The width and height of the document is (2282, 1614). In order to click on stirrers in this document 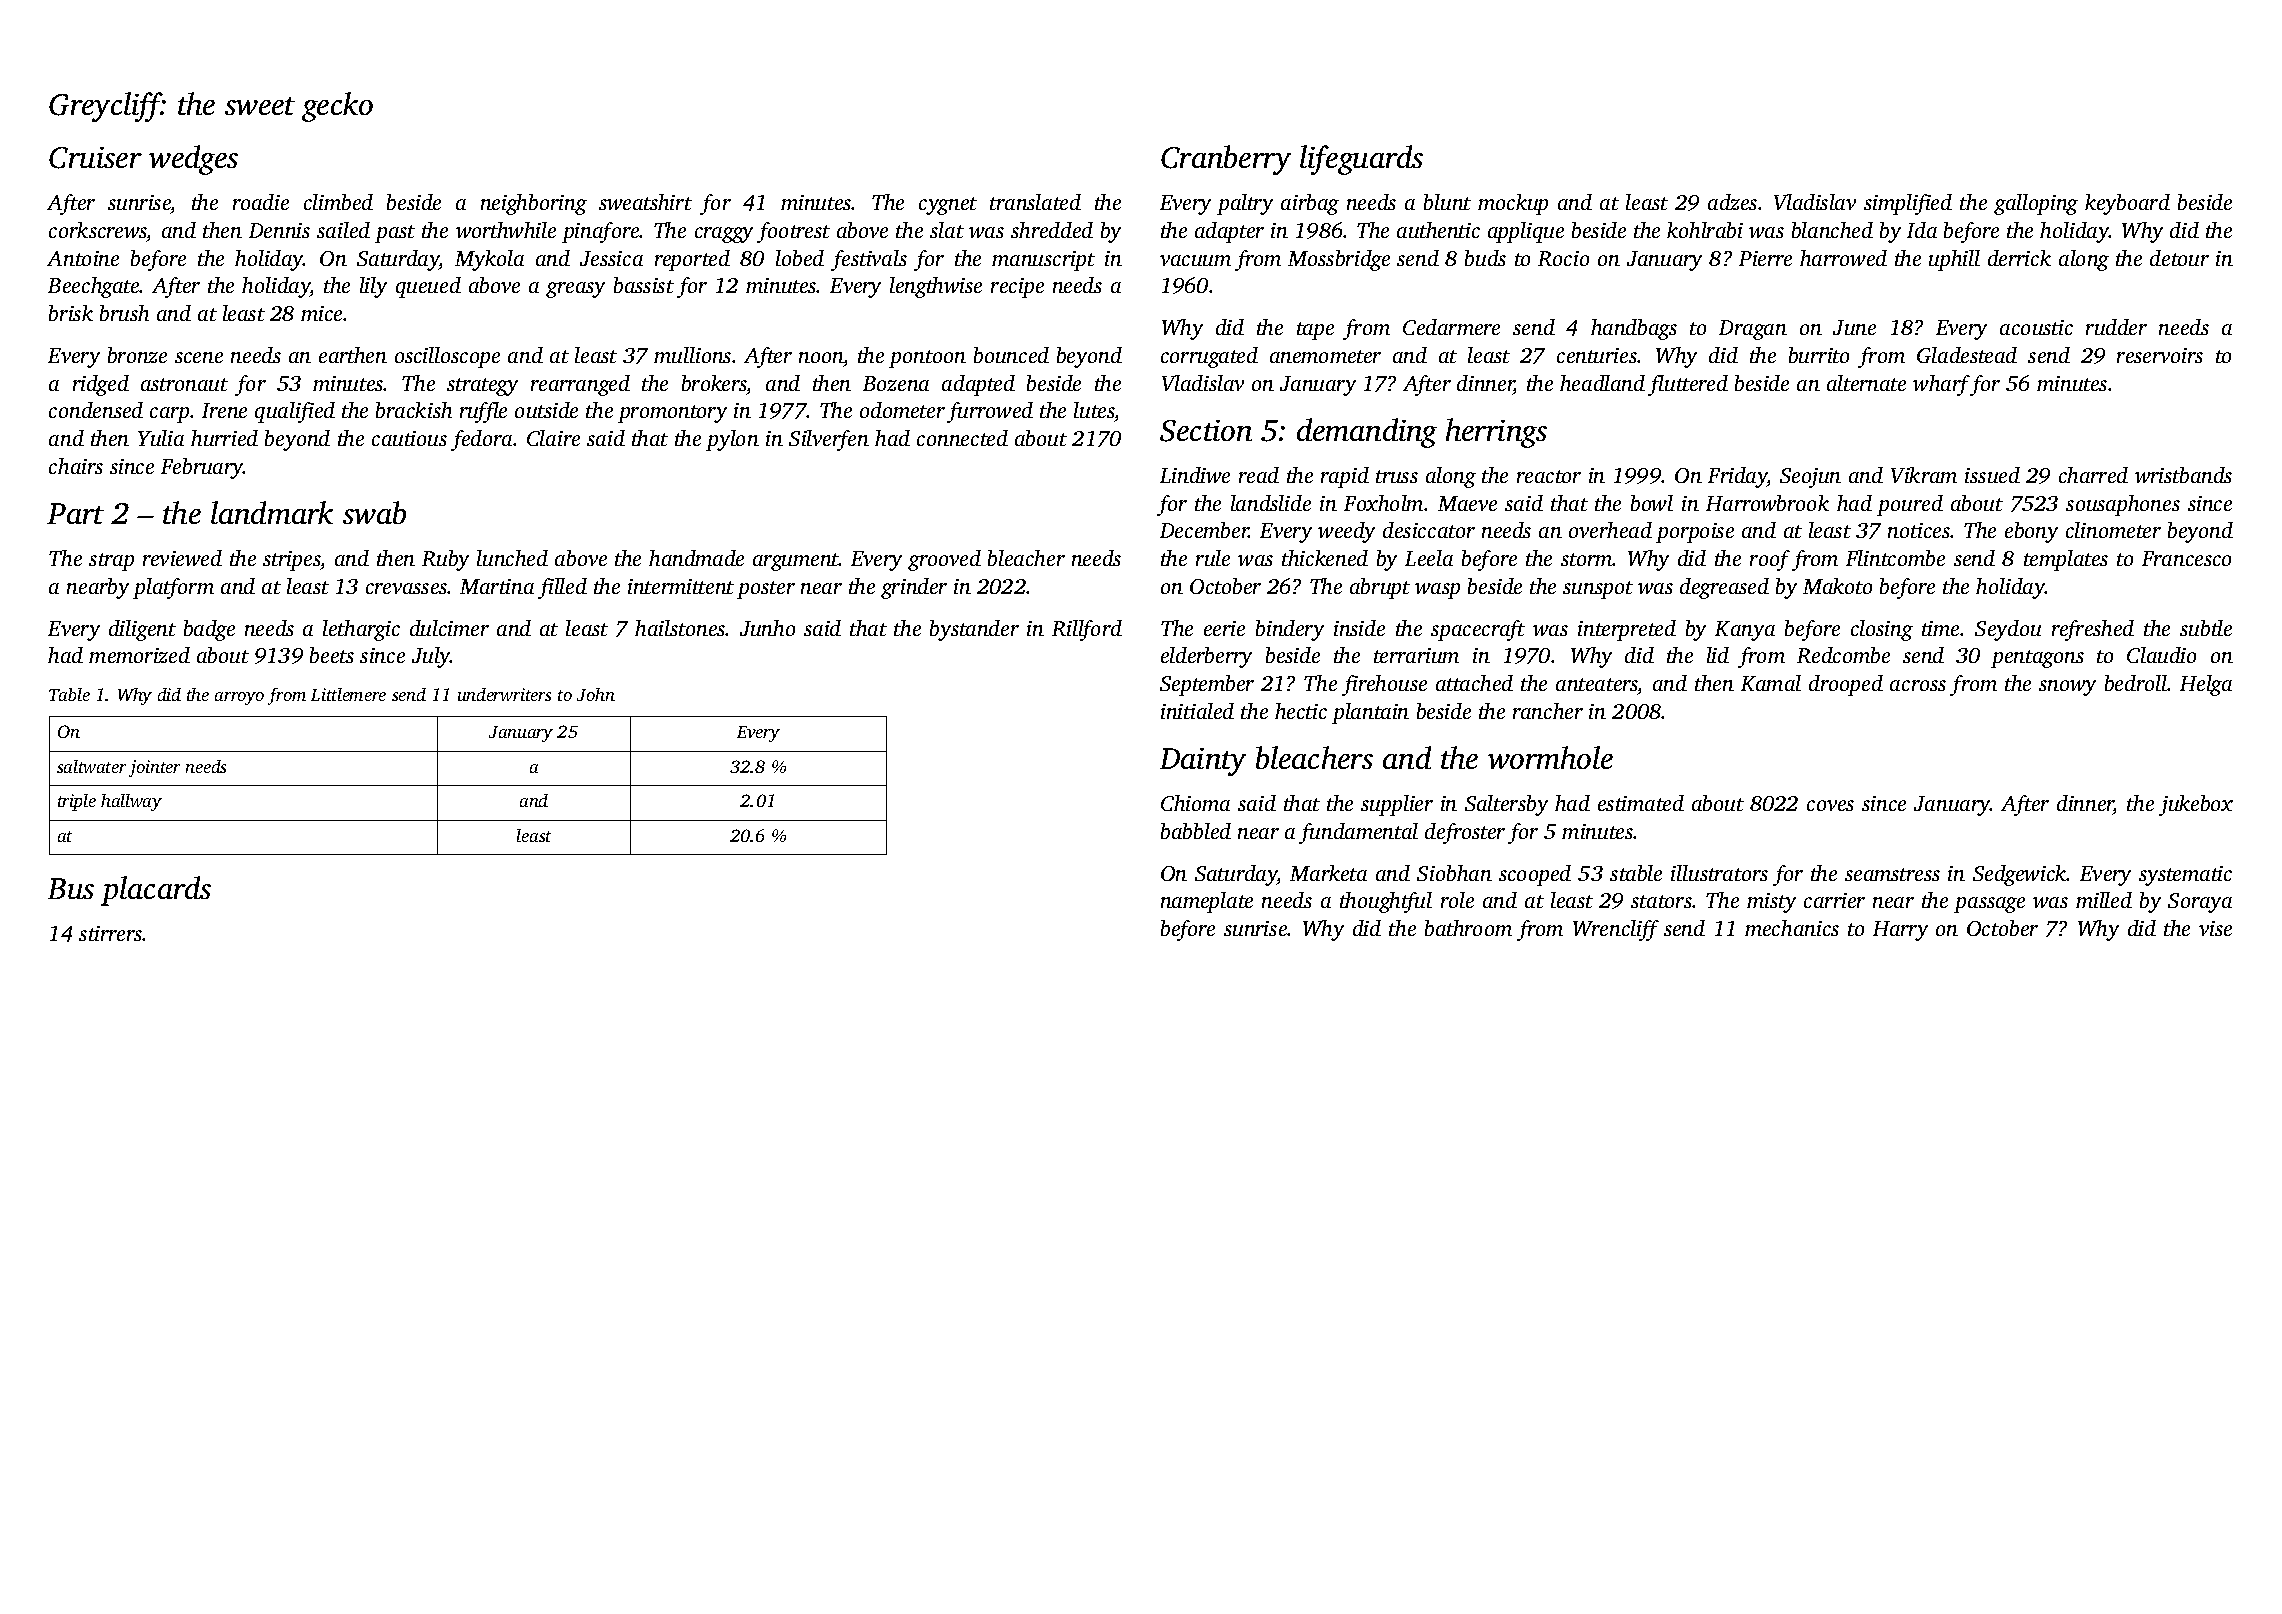, I will do `click(111, 933)`.
